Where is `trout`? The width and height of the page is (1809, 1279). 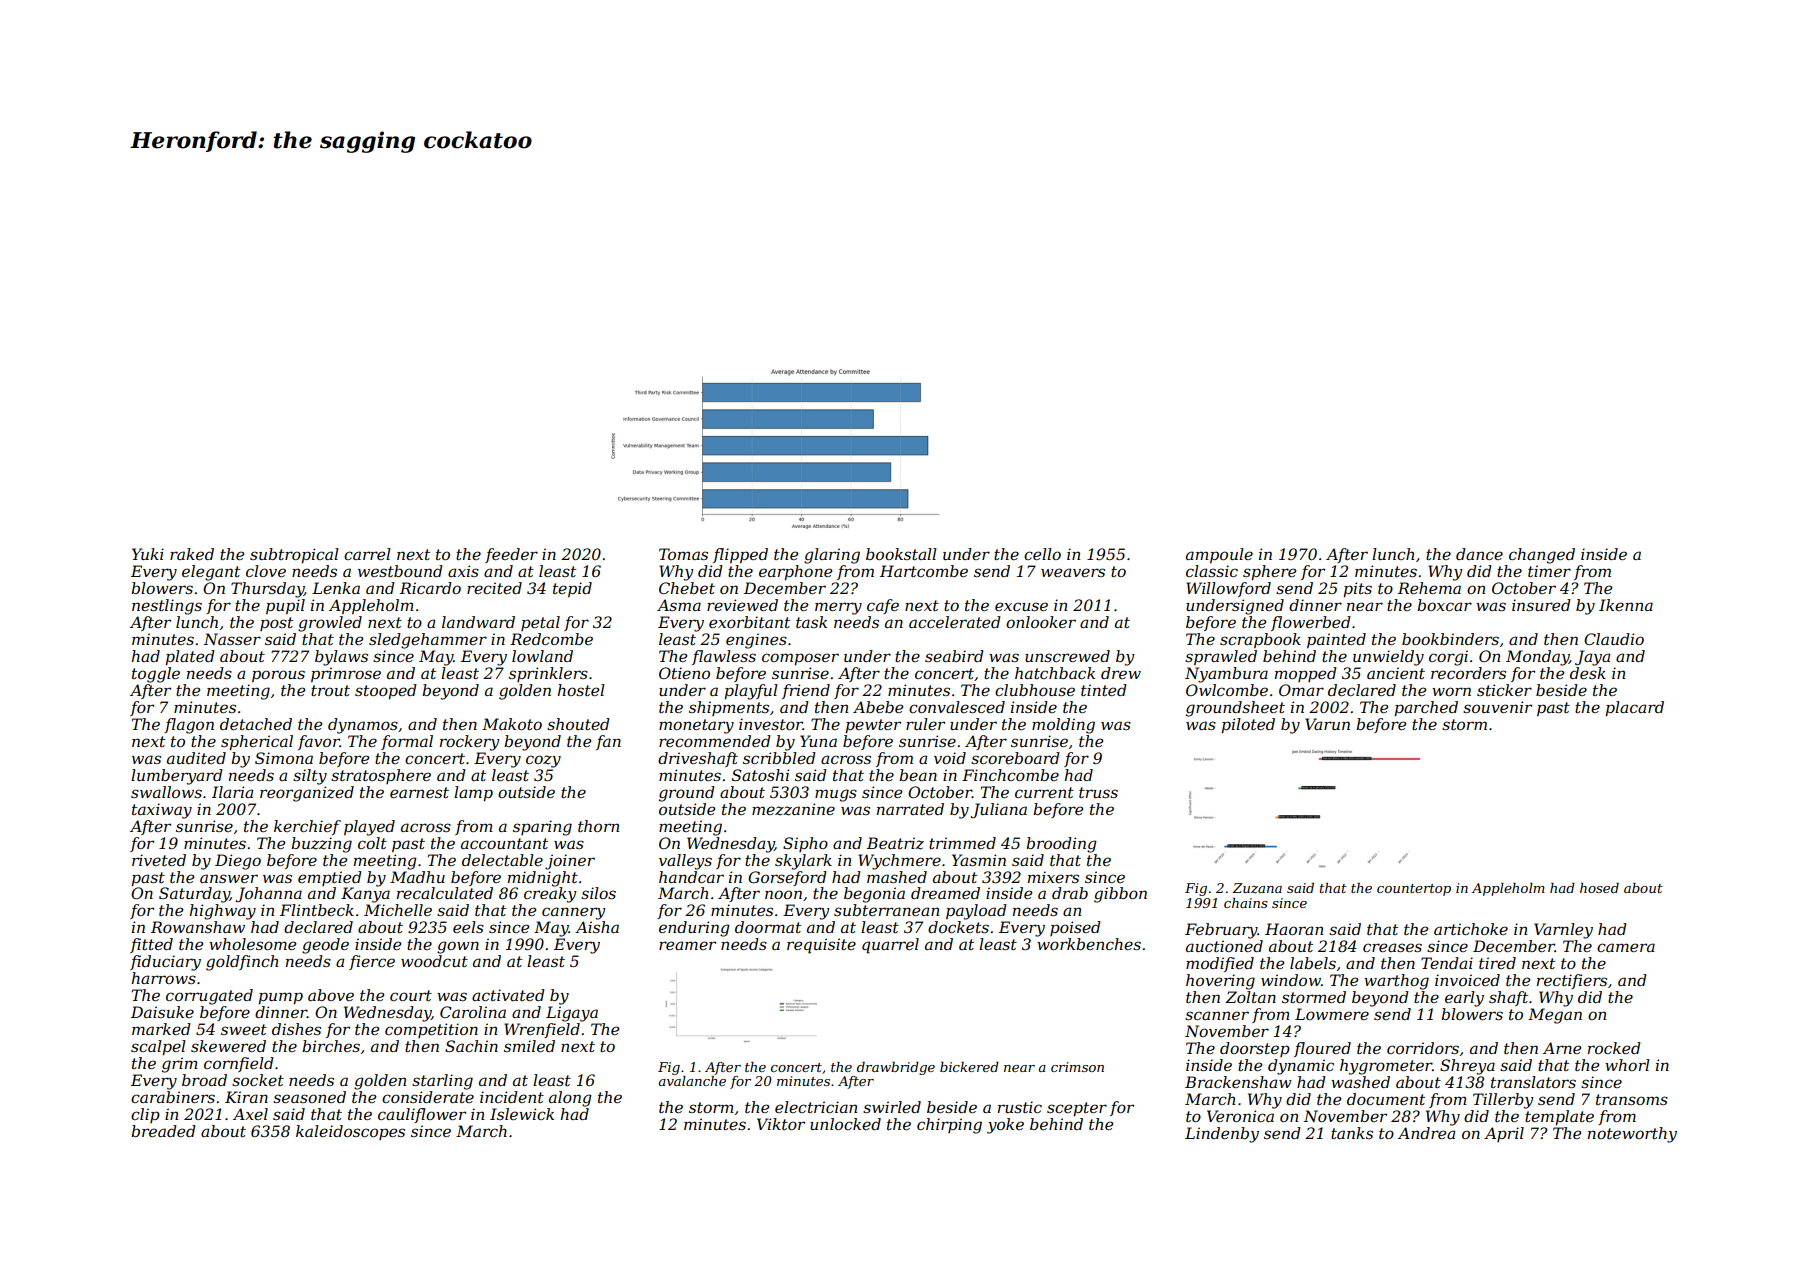
trout is located at coordinates (330, 690).
